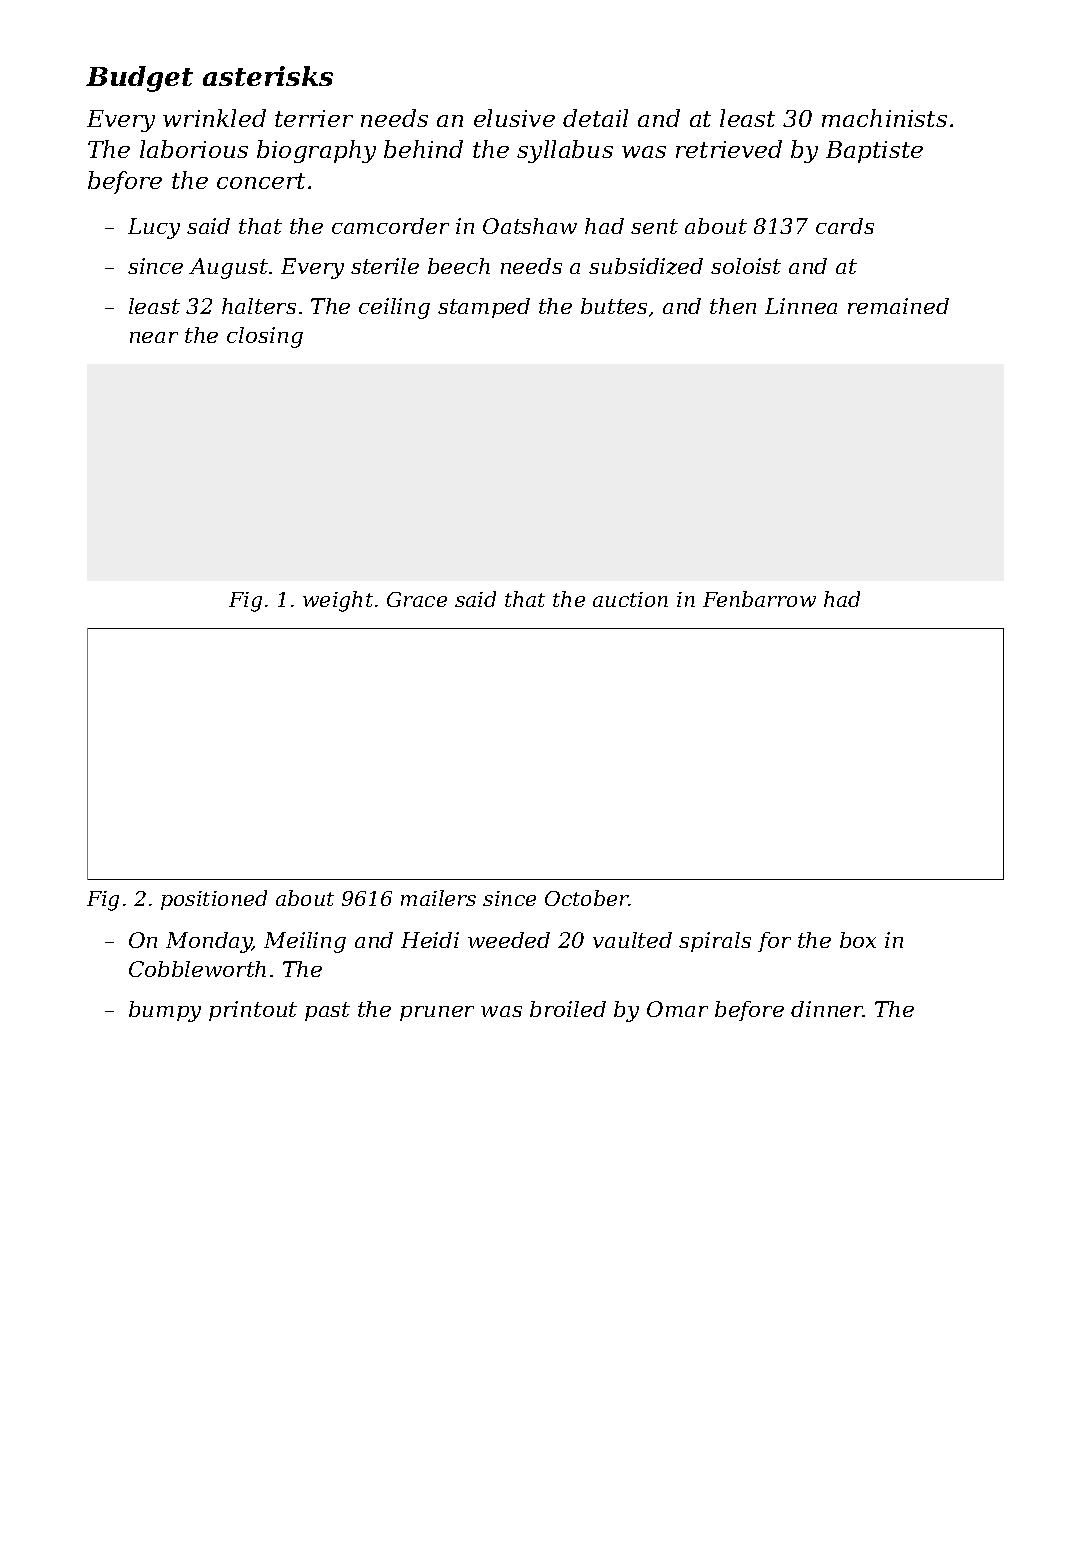  I want to click on Grace, so click(417, 599).
